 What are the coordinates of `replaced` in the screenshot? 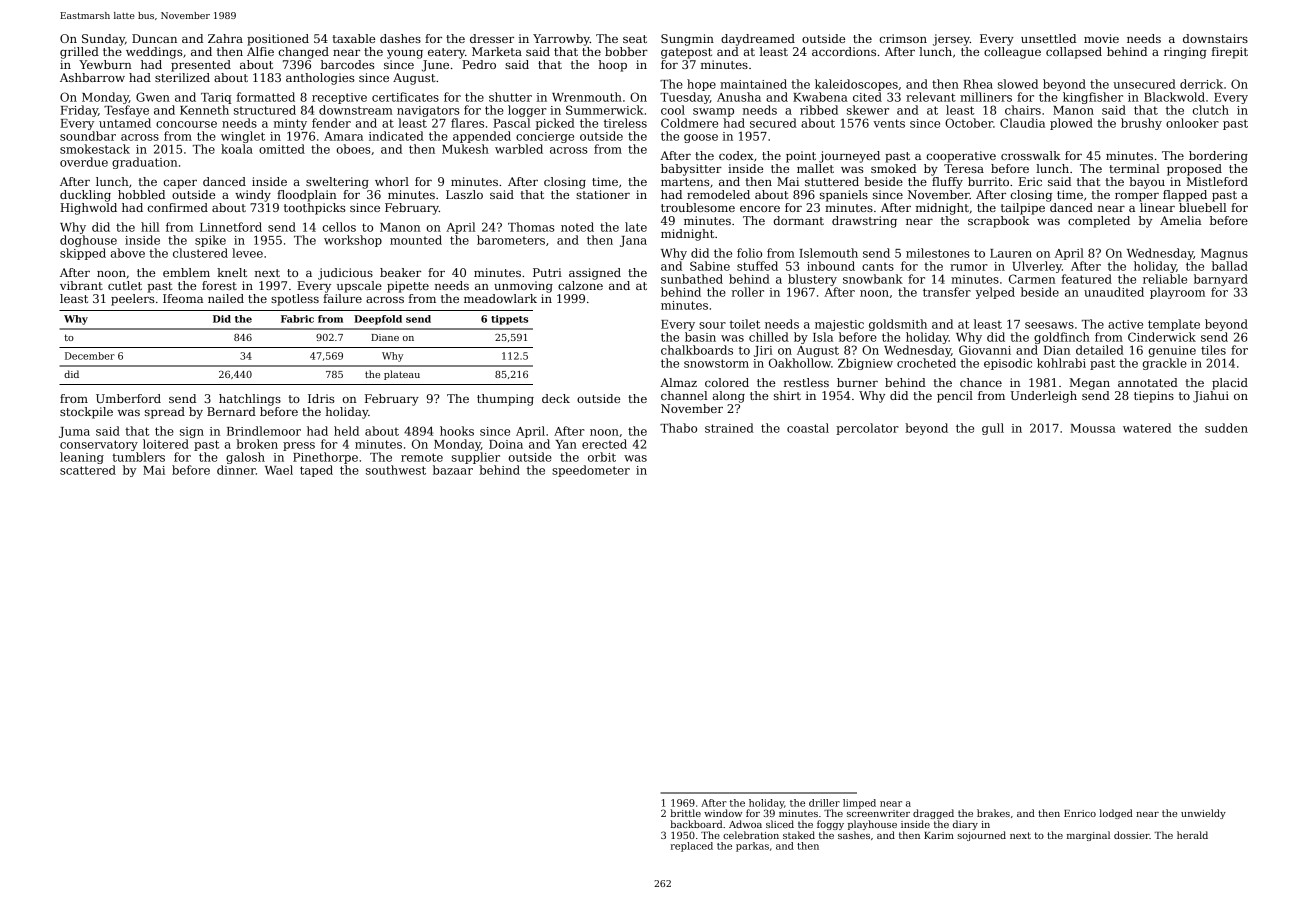 It's located at (692, 847).
